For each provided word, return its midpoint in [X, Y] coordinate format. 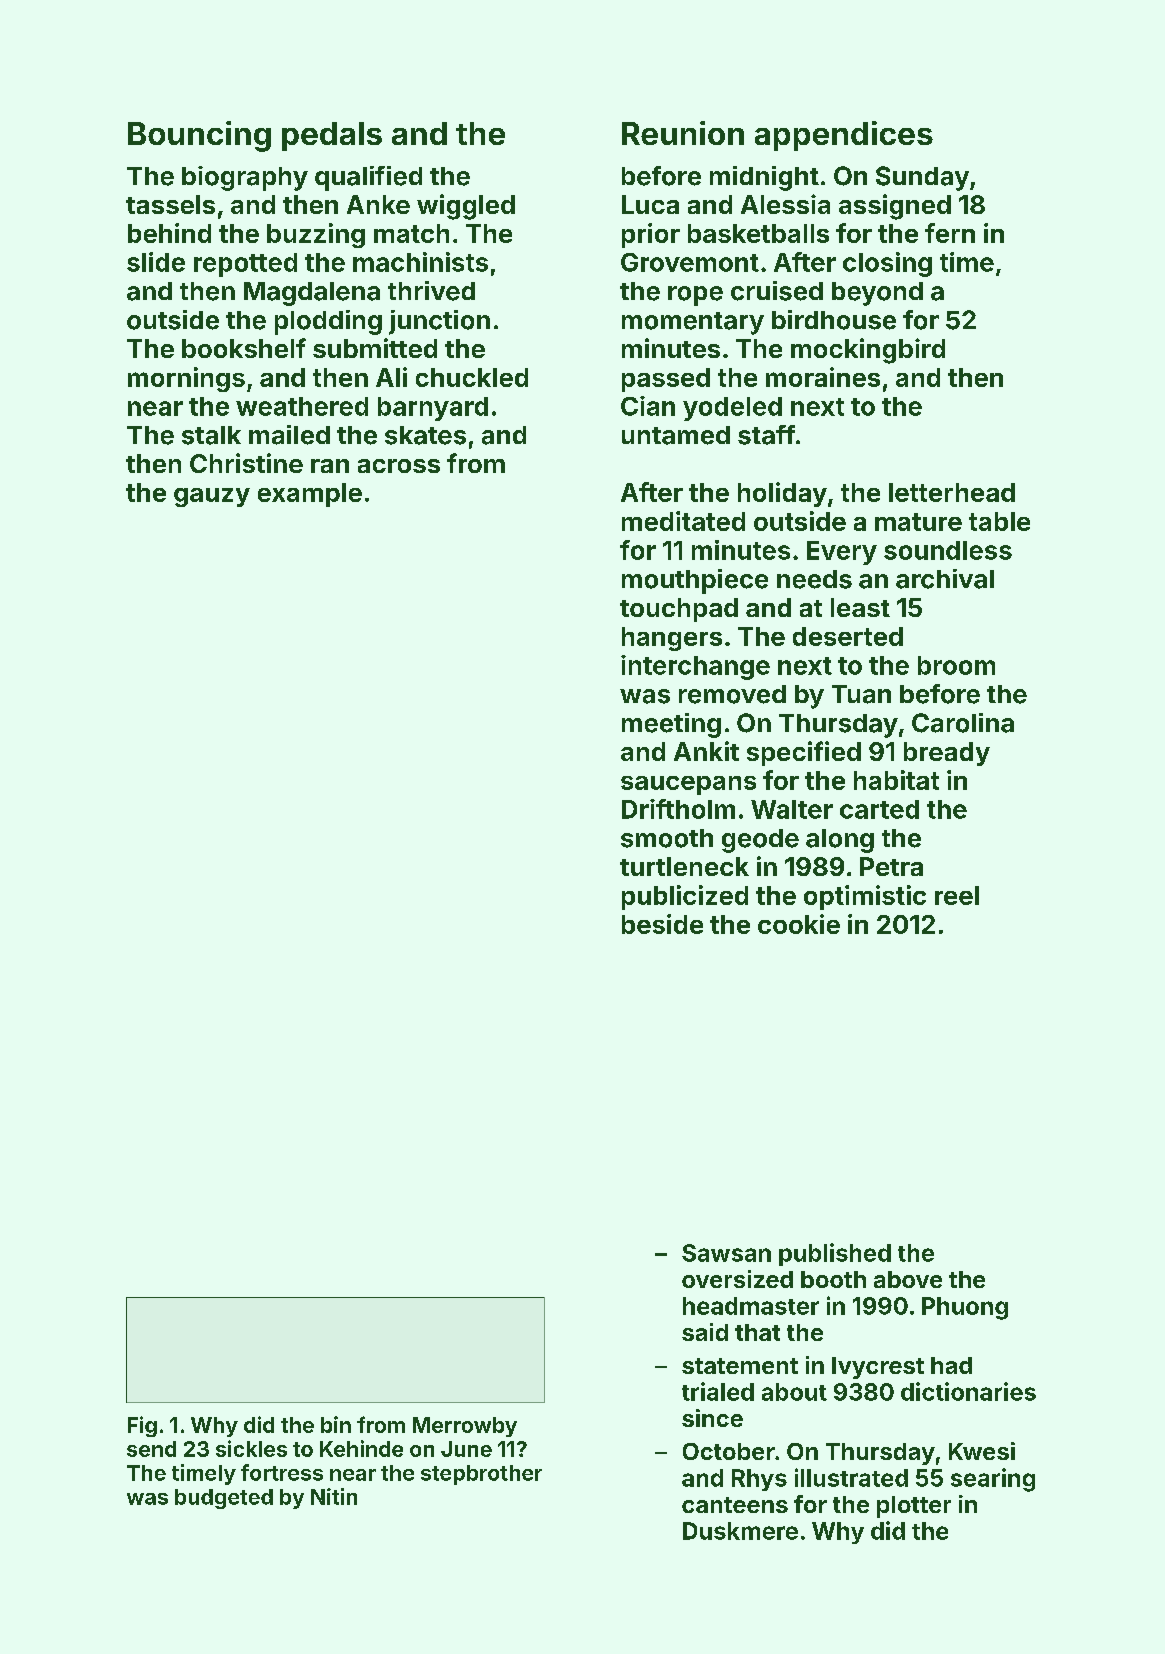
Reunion [683, 133]
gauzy [212, 497]
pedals [332, 136]
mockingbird [868, 351]
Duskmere [740, 1531]
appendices [844, 136]
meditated [683, 521]
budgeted [224, 1499]
